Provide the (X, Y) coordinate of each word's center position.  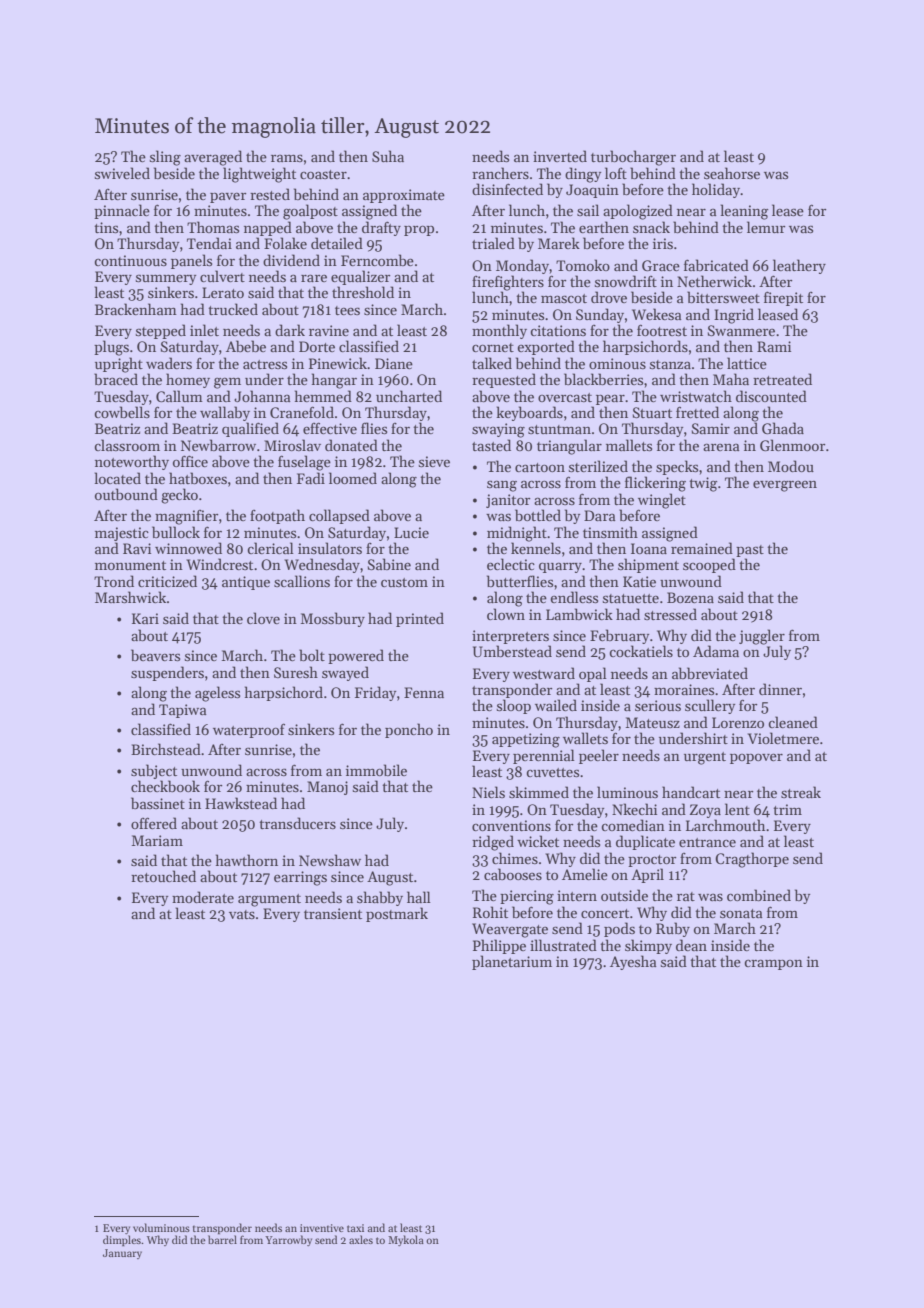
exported (546, 347)
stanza (670, 364)
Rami (774, 346)
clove (263, 618)
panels (191, 261)
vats (242, 914)
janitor (508, 501)
